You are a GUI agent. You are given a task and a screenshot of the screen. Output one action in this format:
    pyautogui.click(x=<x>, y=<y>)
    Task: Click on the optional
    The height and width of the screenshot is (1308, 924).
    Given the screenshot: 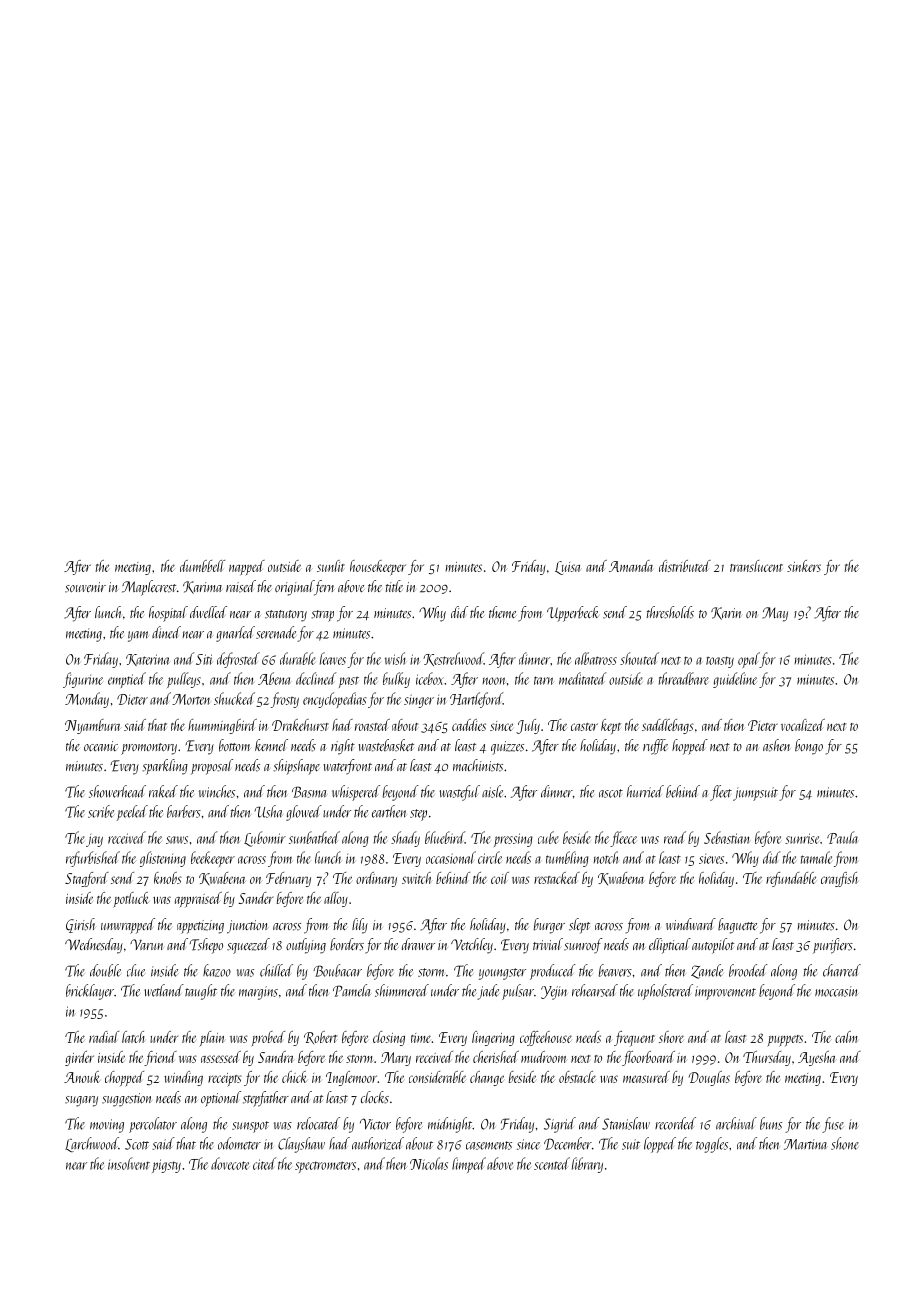 What is the action you would take?
    pyautogui.click(x=221, y=1099)
